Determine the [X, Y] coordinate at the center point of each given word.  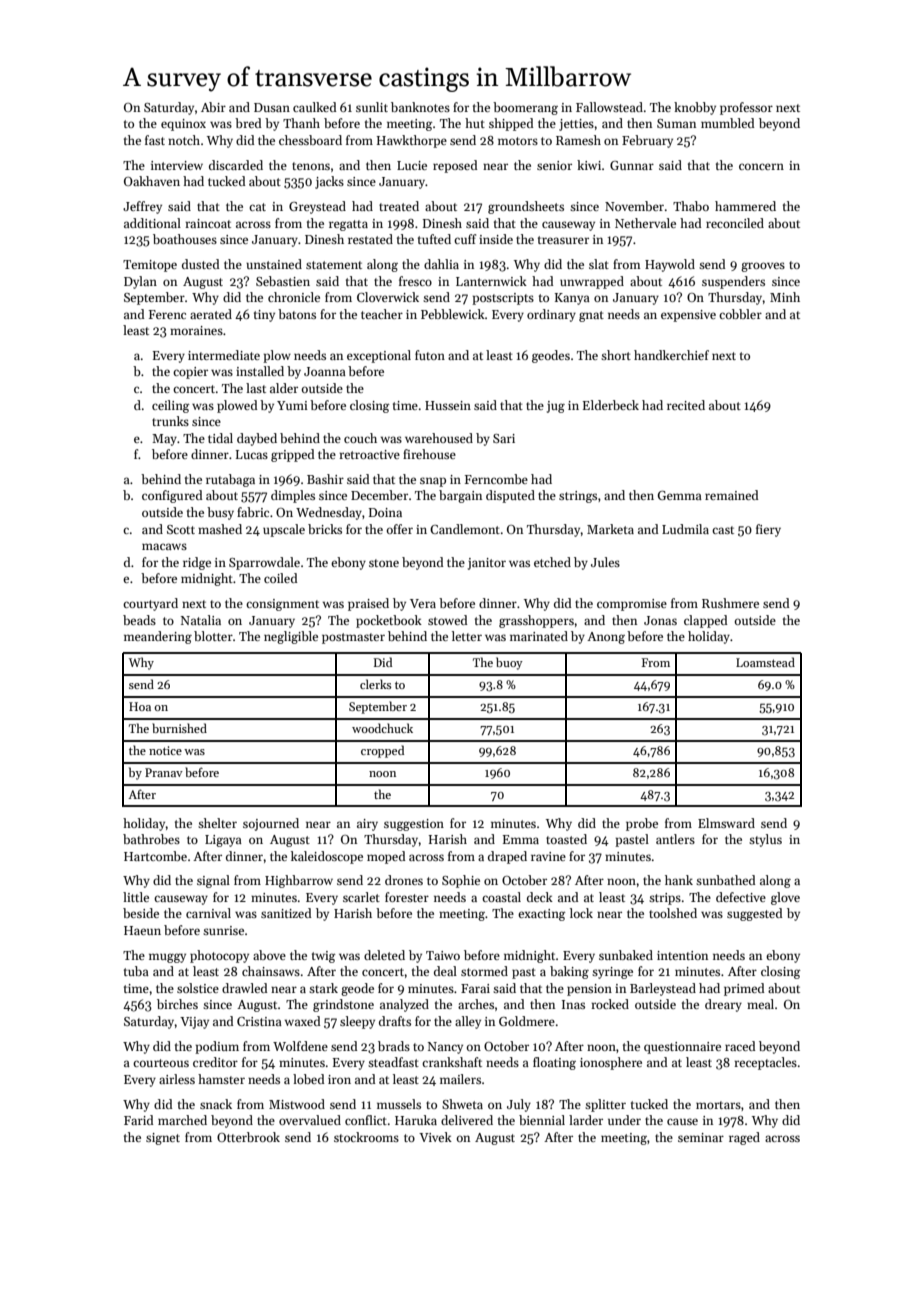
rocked [610, 1004]
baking [569, 972]
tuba [136, 971]
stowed [448, 620]
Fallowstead [609, 107]
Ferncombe [496, 479]
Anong [606, 638]
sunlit [372, 107]
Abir [213, 107]
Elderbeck [611, 405]
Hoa [140, 706]
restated [370, 239]
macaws [164, 546]
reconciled [735, 223]
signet [163, 1139]
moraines [196, 330]
